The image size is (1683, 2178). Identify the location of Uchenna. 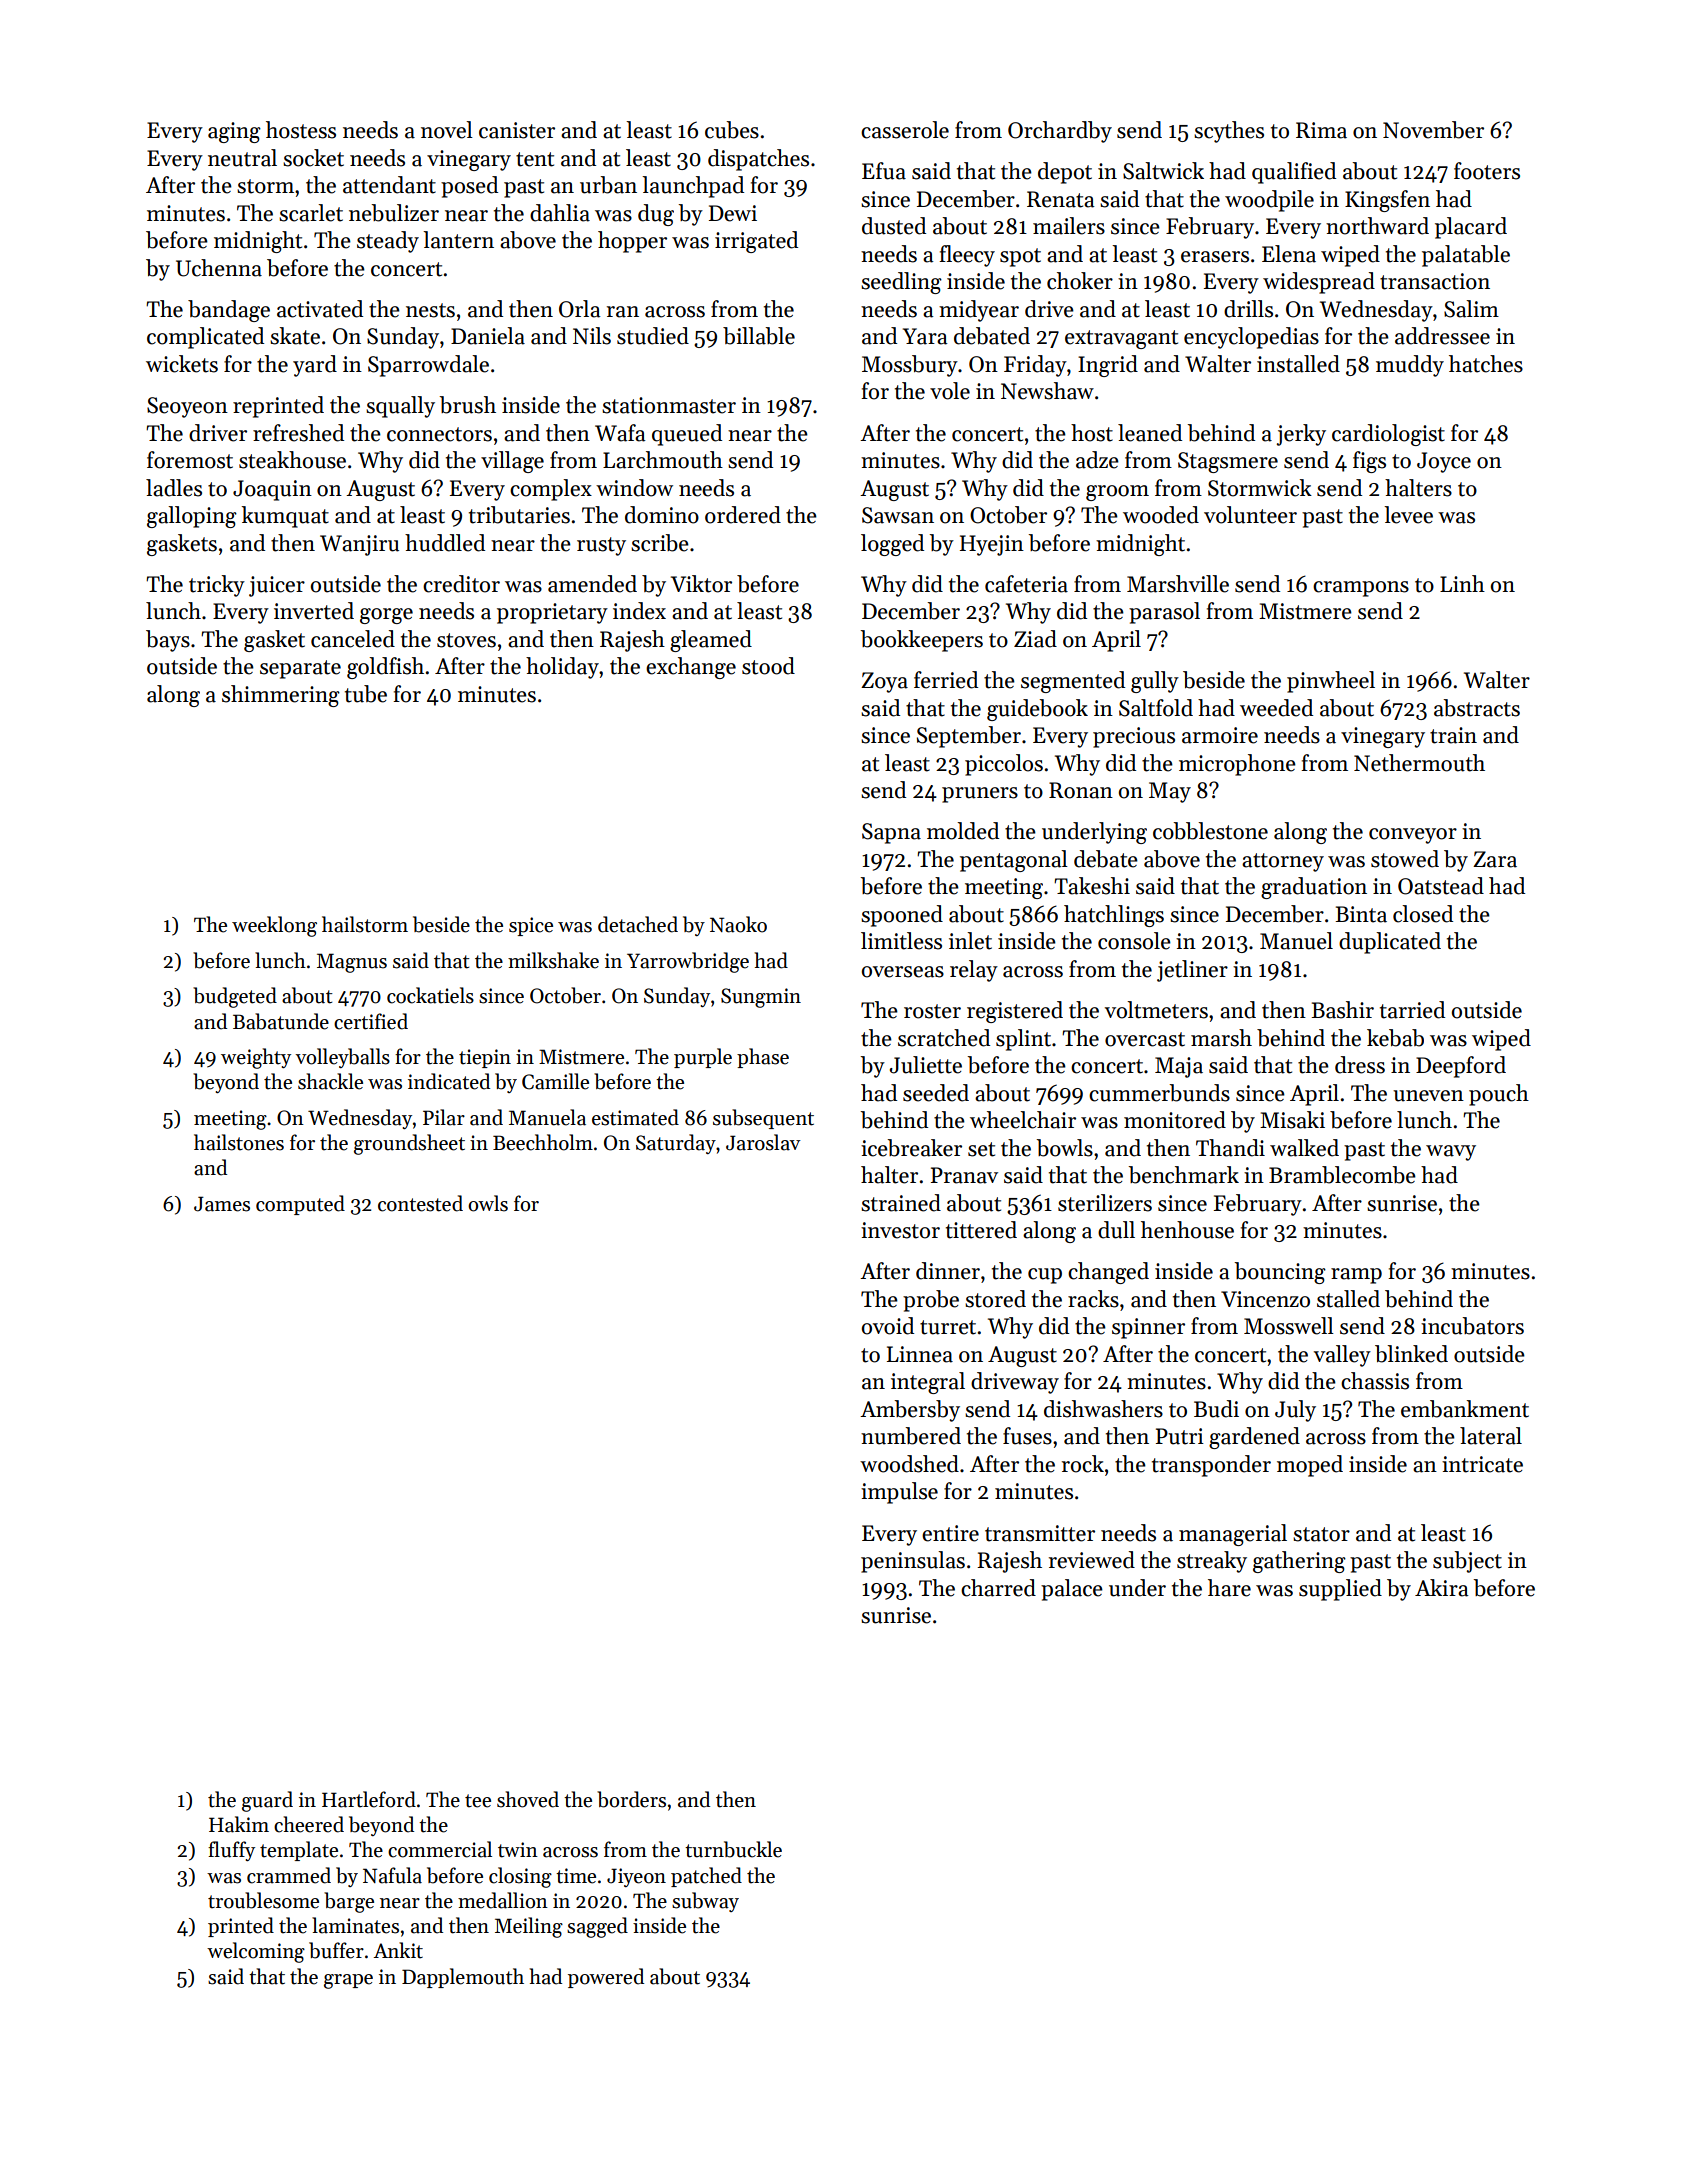
(219, 268).
